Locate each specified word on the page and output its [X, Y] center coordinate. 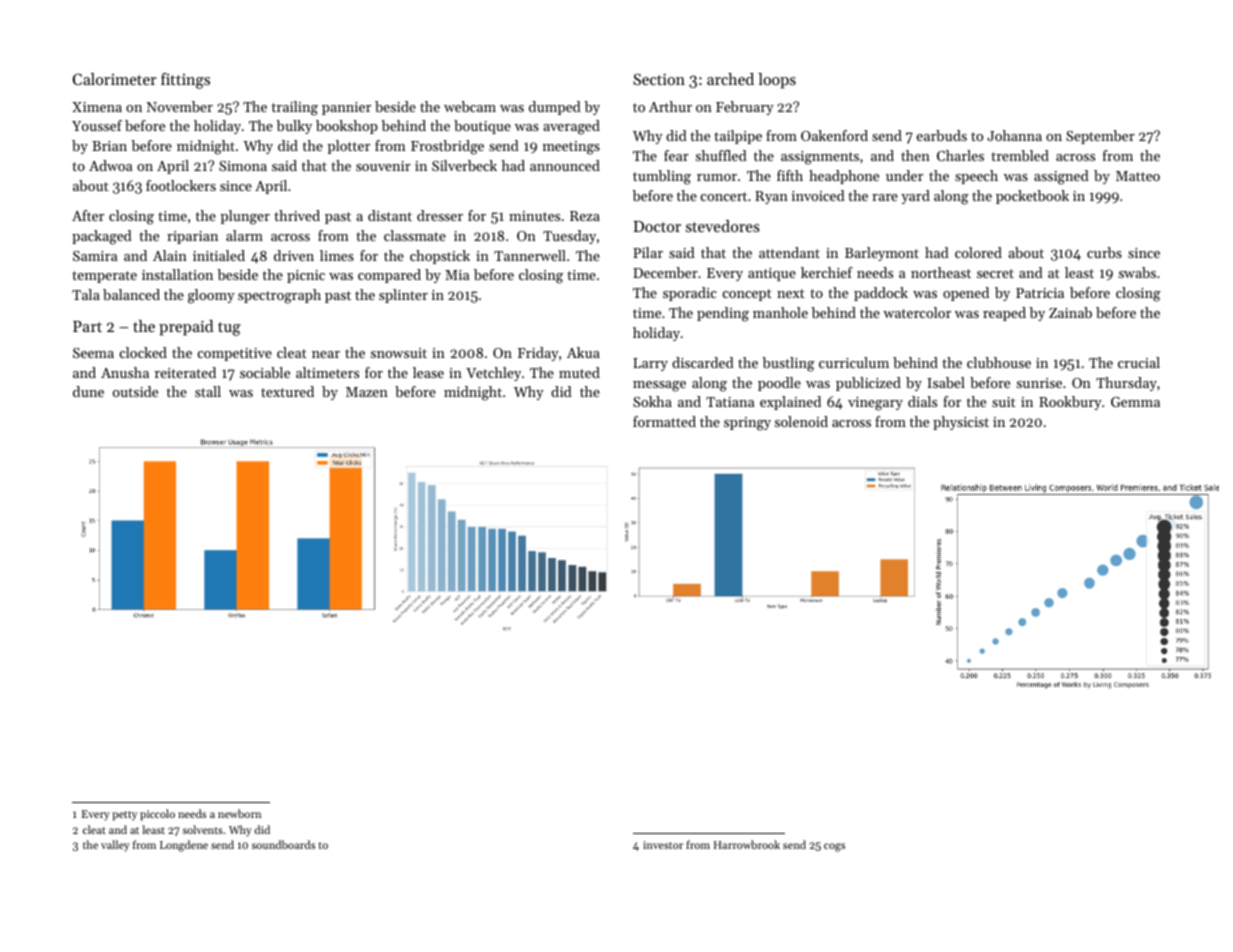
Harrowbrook [747, 844]
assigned [1061, 177]
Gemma [1135, 402]
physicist [961, 423]
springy [747, 424]
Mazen [367, 392]
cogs [834, 847]
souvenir [383, 166]
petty [124, 816]
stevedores [723, 226]
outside [135, 391]
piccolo [157, 815]
